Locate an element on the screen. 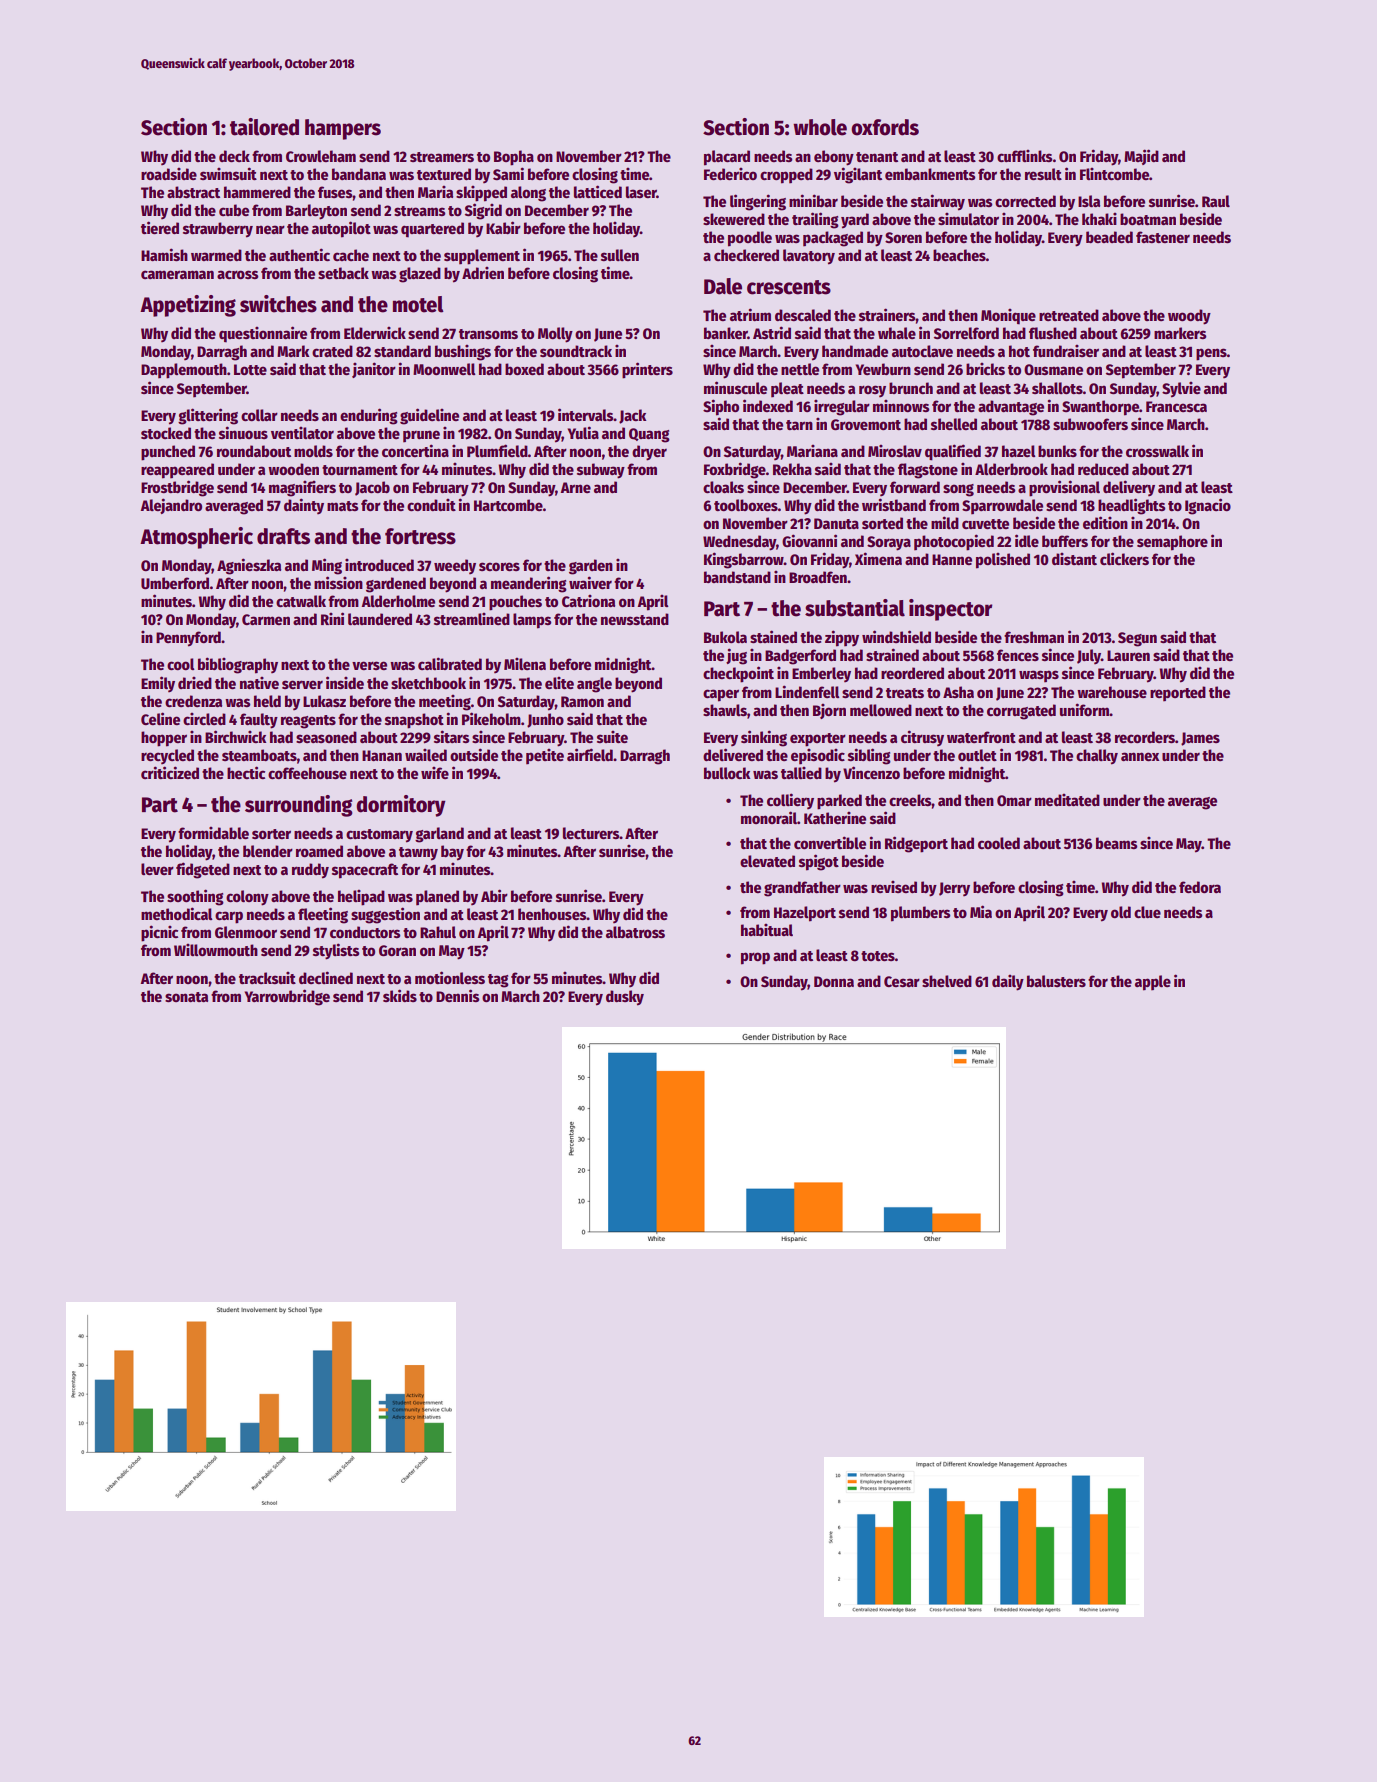 The image size is (1377, 1782). setback is located at coordinates (343, 273).
